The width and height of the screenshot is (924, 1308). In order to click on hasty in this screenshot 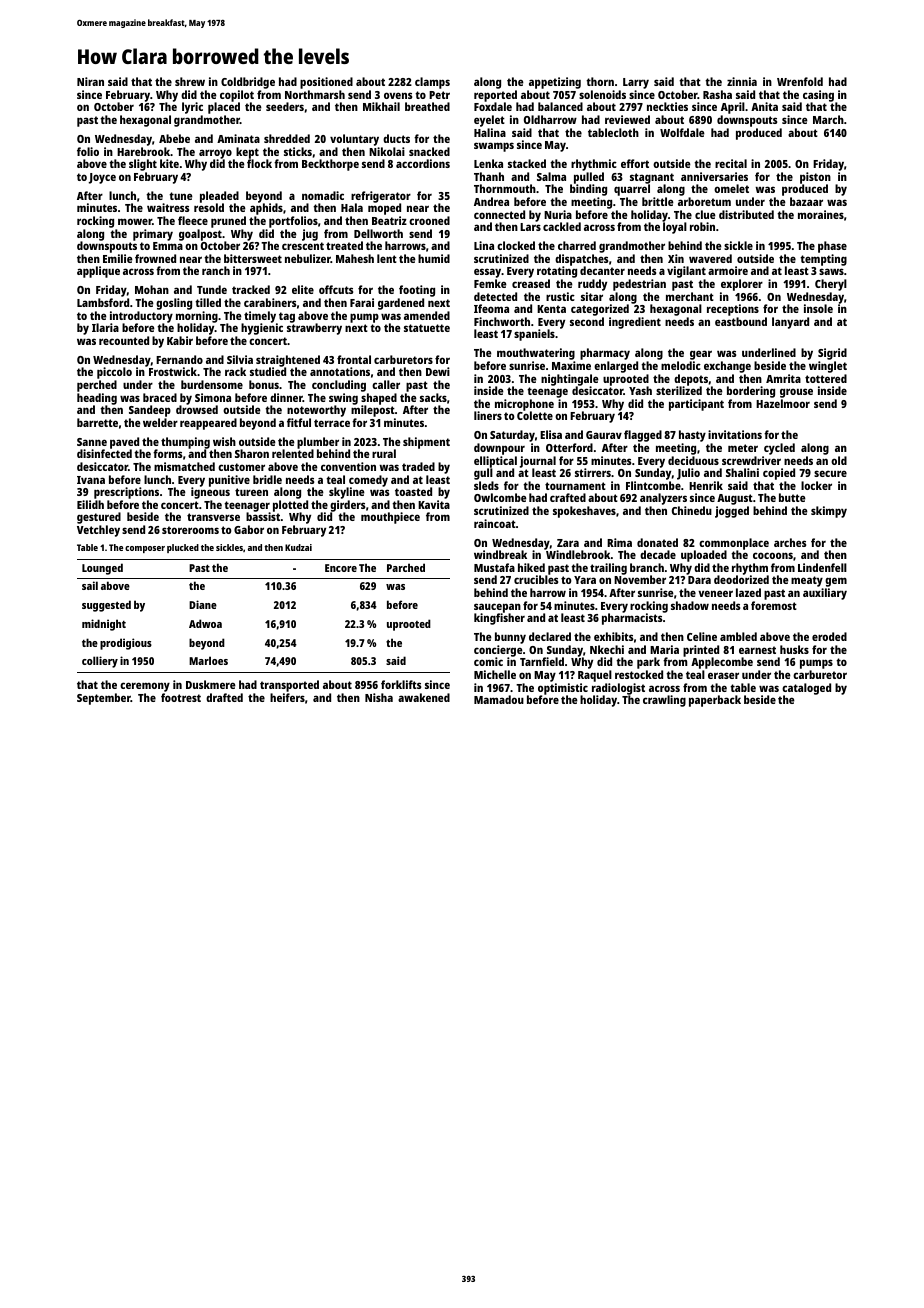, I will do `click(692, 436)`.
